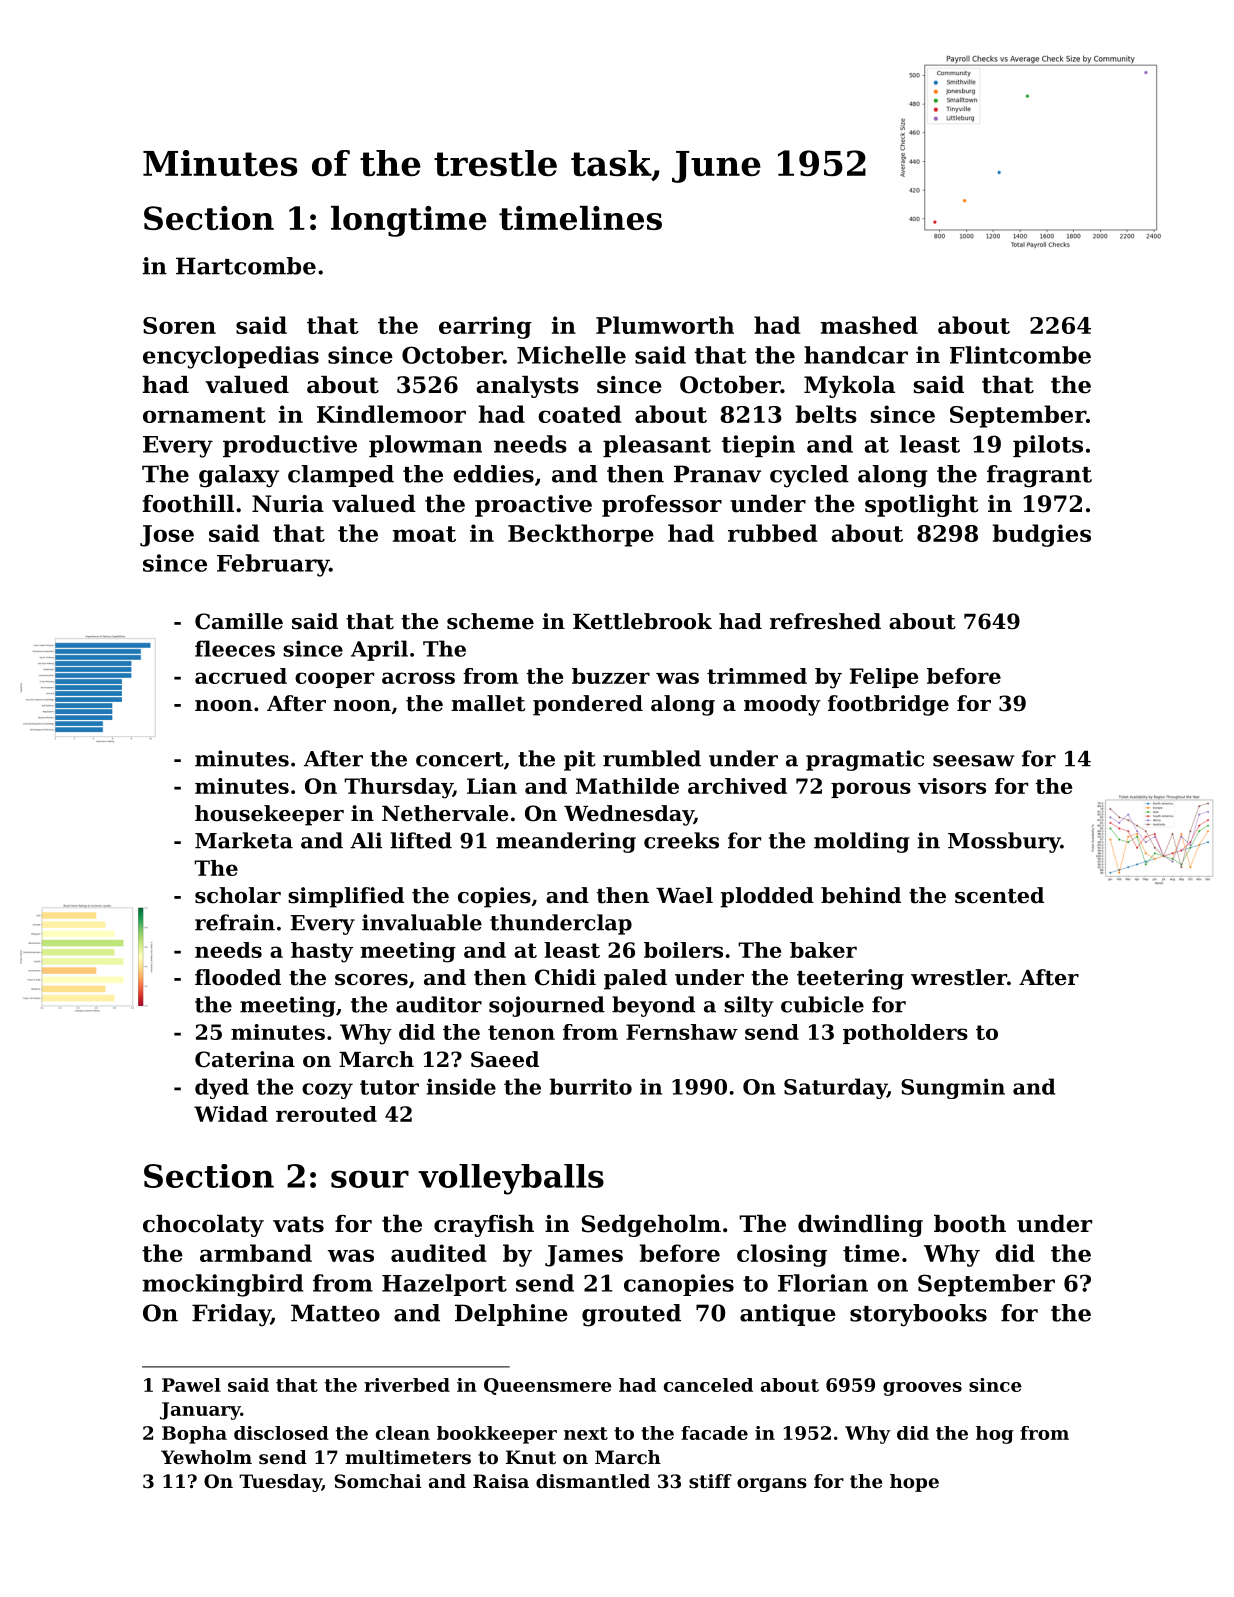  What do you see at coordinates (269, 815) in the document?
I see `housekeeper` at bounding box center [269, 815].
